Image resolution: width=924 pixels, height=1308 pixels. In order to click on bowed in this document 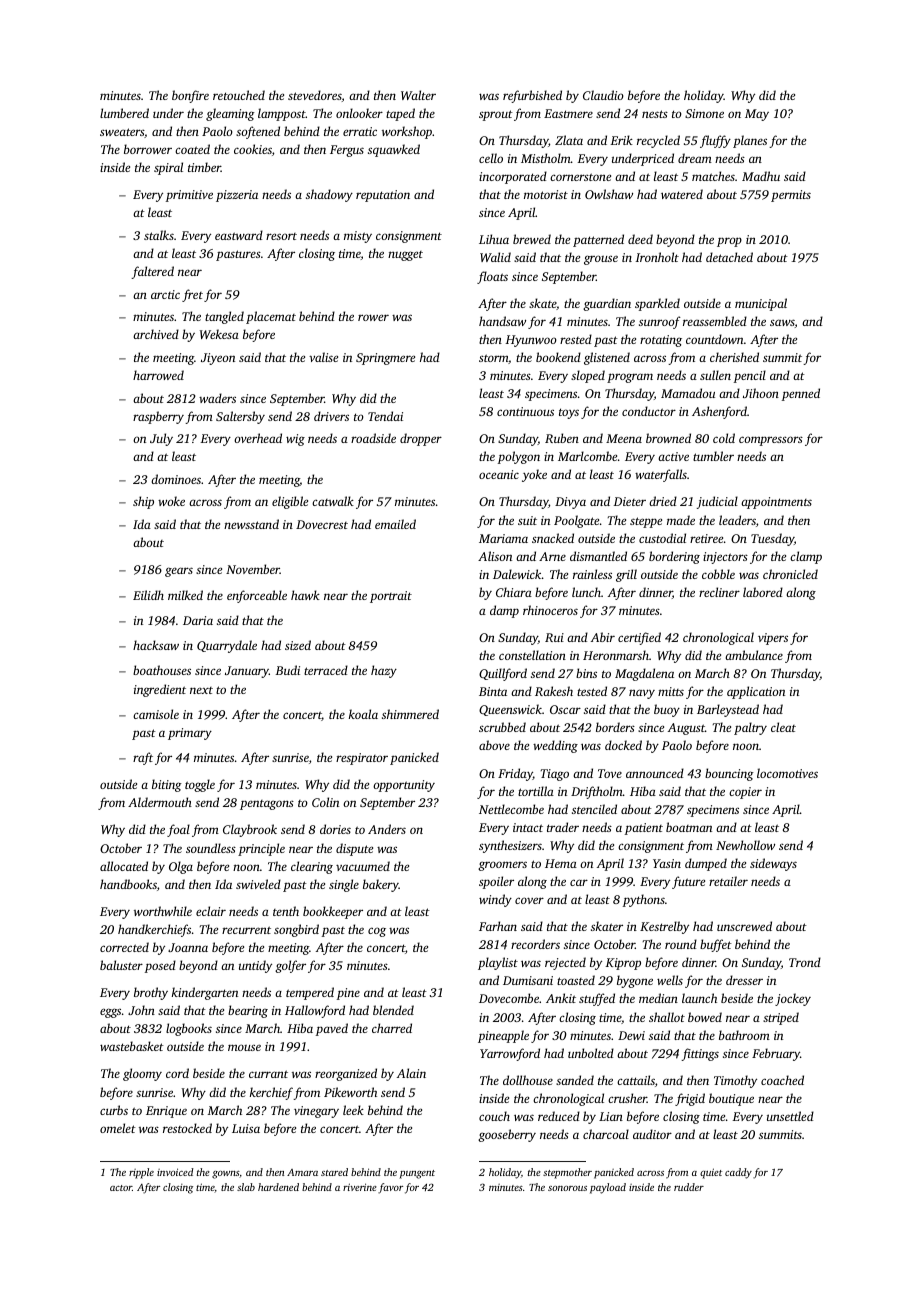, I will do `click(705, 1017)`.
